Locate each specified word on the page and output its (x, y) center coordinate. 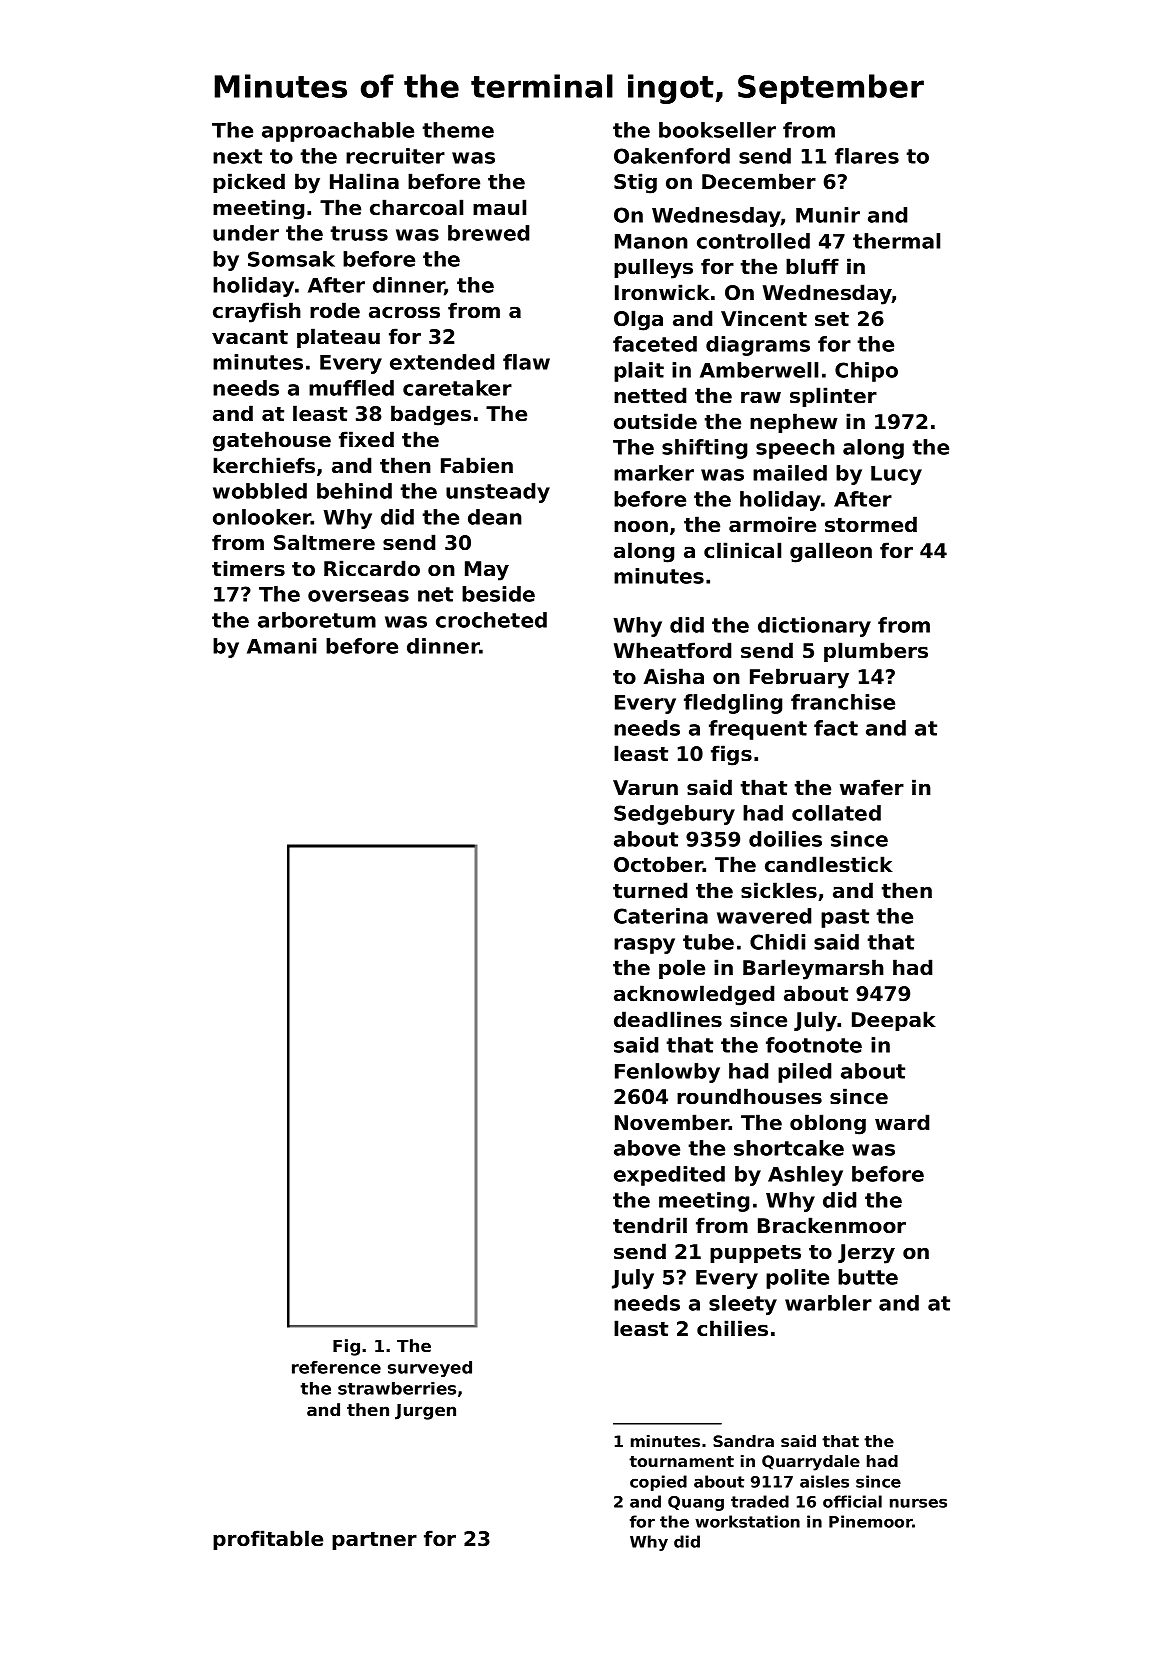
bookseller (717, 130)
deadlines (668, 1019)
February (799, 678)
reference (336, 1367)
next (237, 156)
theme (458, 130)
